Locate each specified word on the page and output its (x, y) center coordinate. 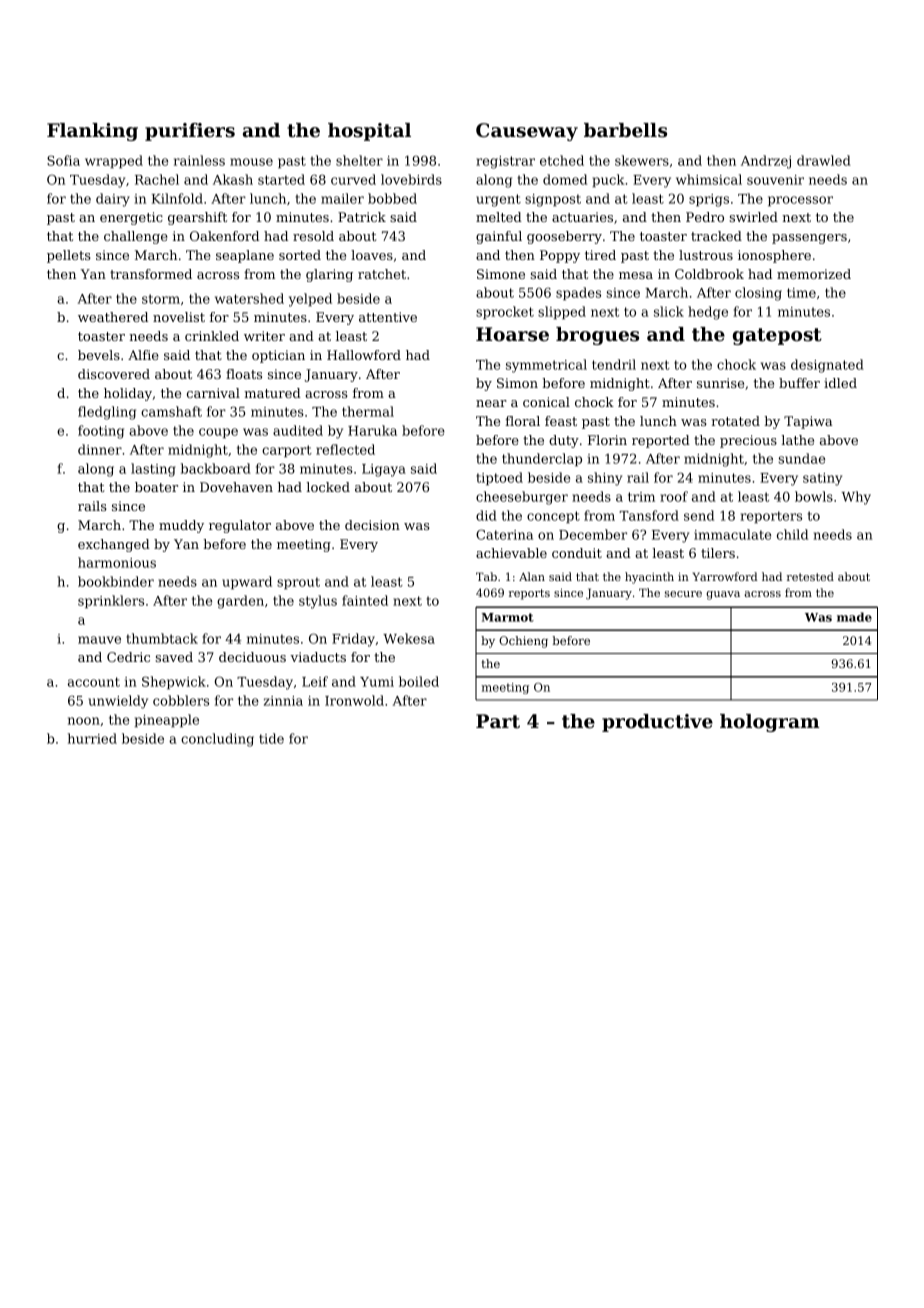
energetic (131, 218)
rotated (735, 421)
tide (271, 738)
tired (600, 255)
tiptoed (499, 478)
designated (827, 366)
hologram (770, 723)
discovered (114, 374)
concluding (217, 740)
